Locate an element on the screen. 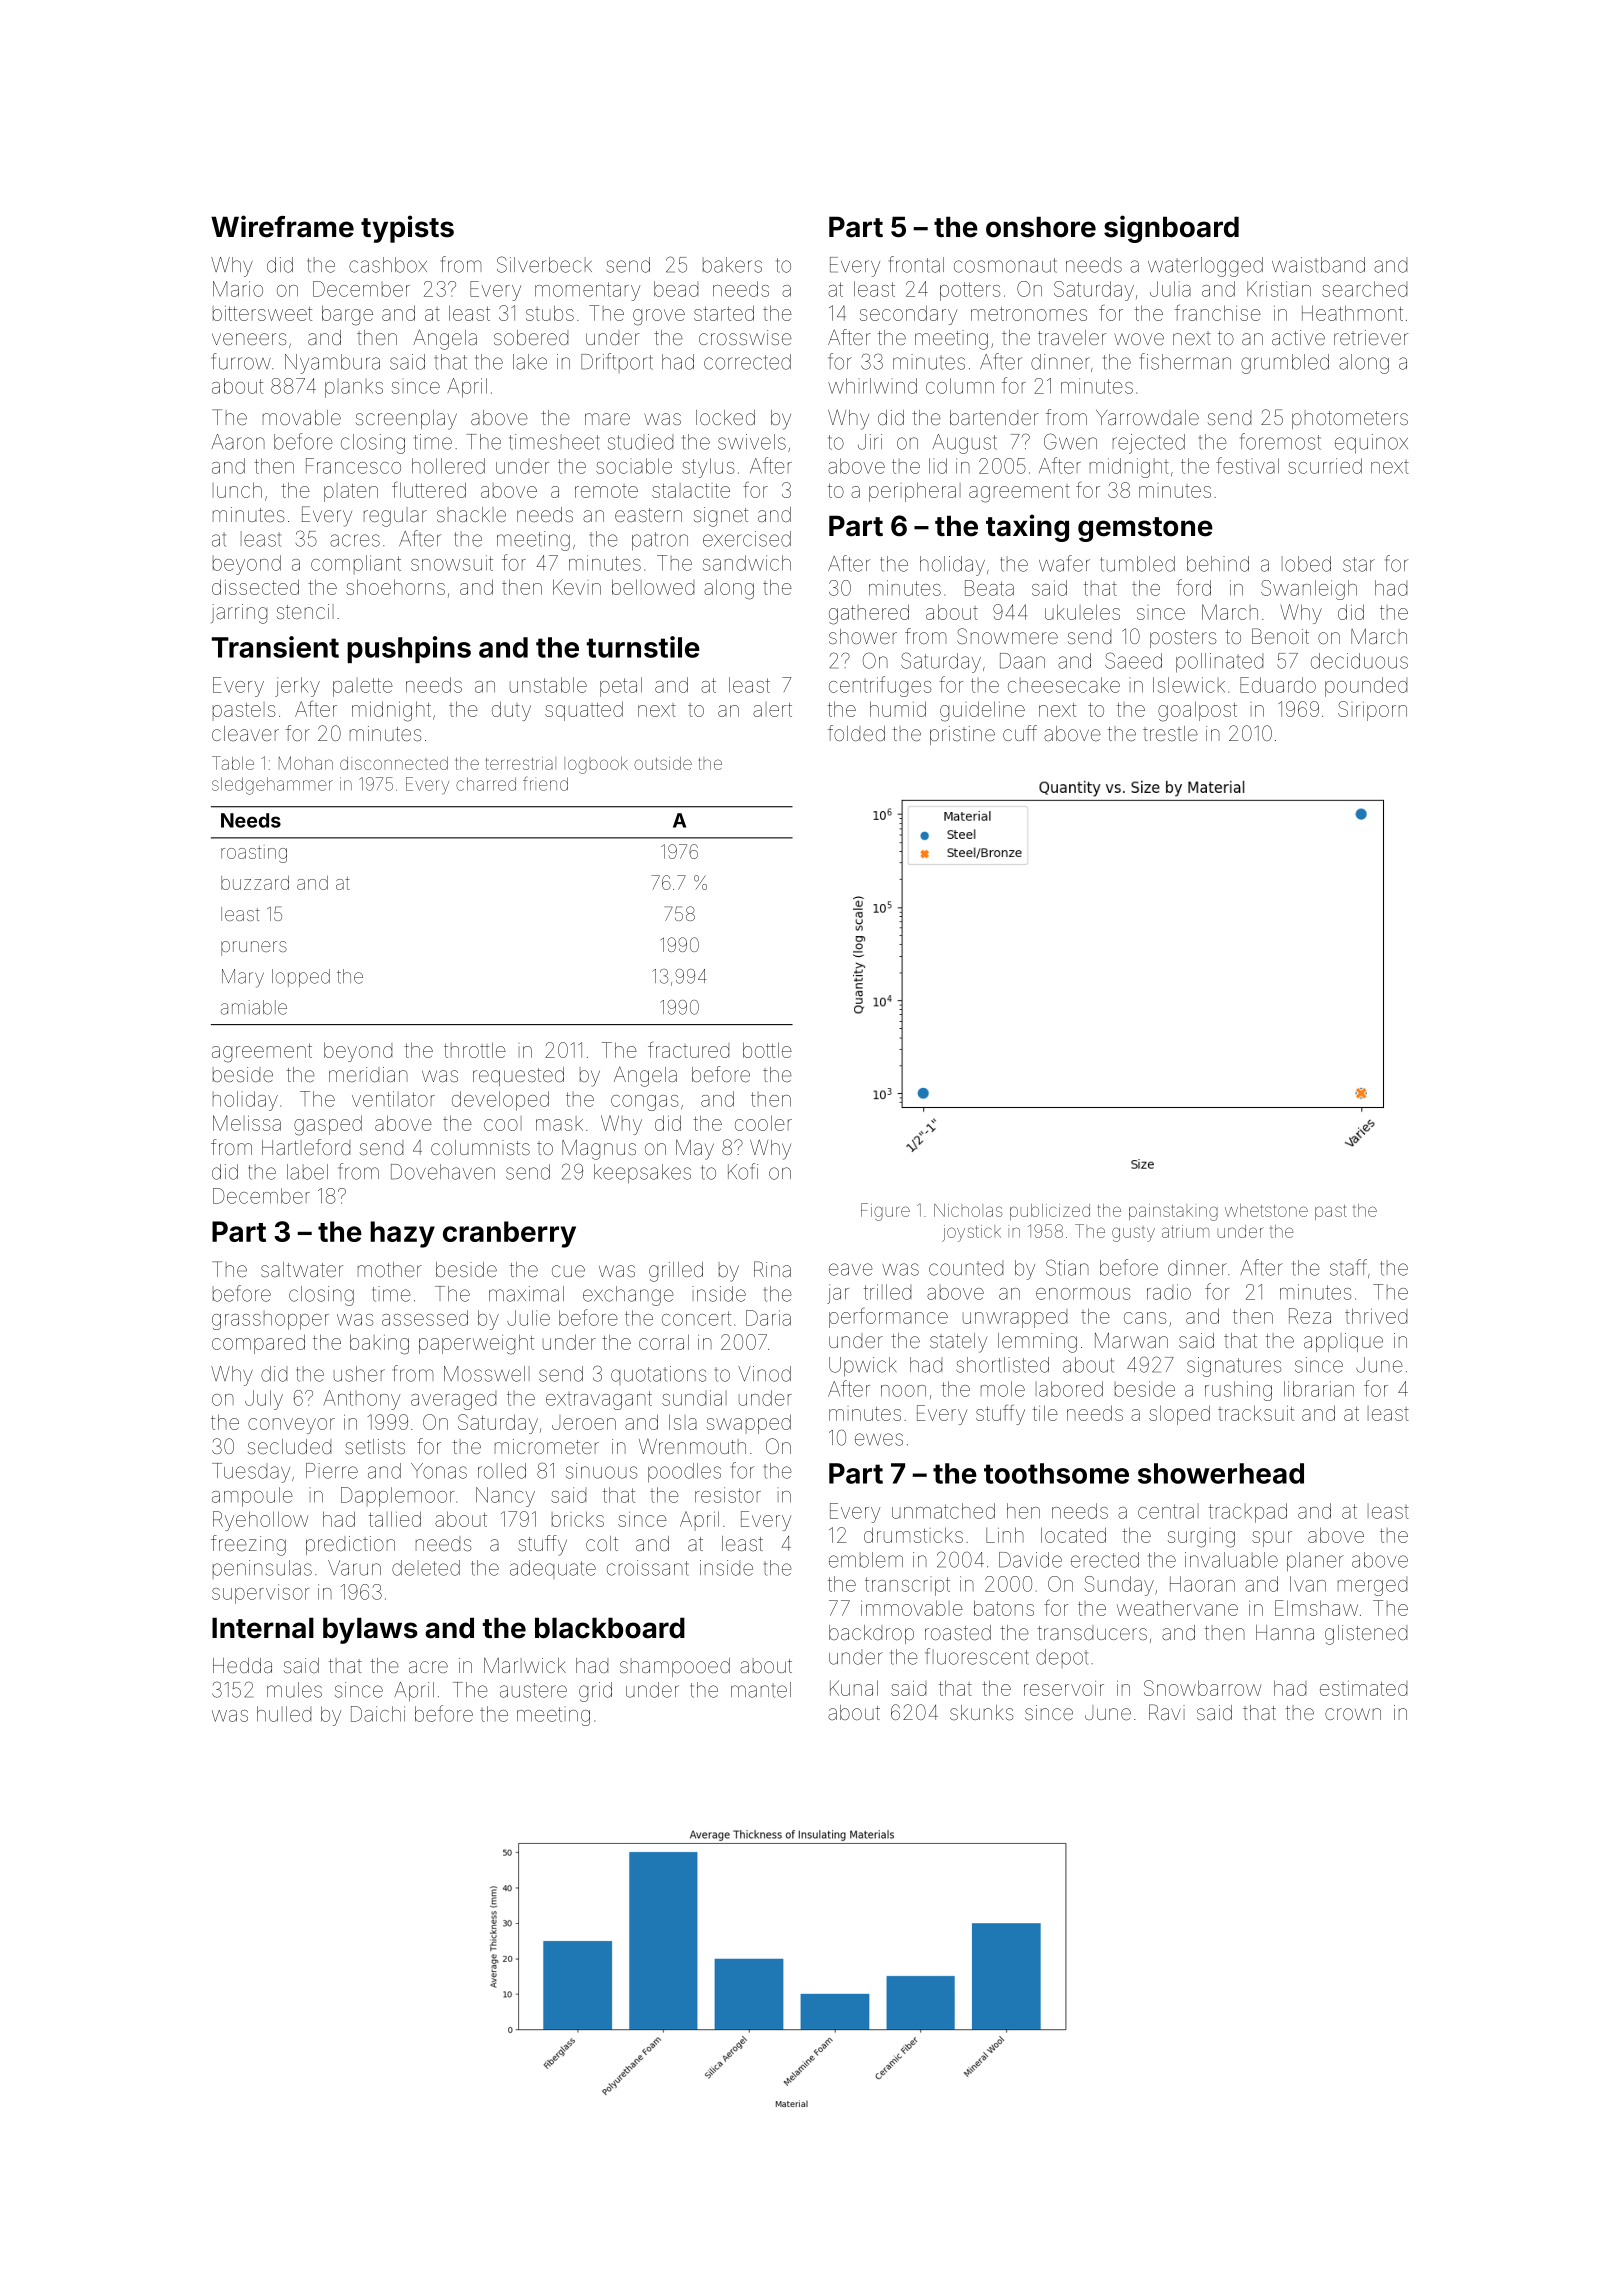 The image size is (1620, 2292). whetstone is located at coordinates (1266, 1210).
